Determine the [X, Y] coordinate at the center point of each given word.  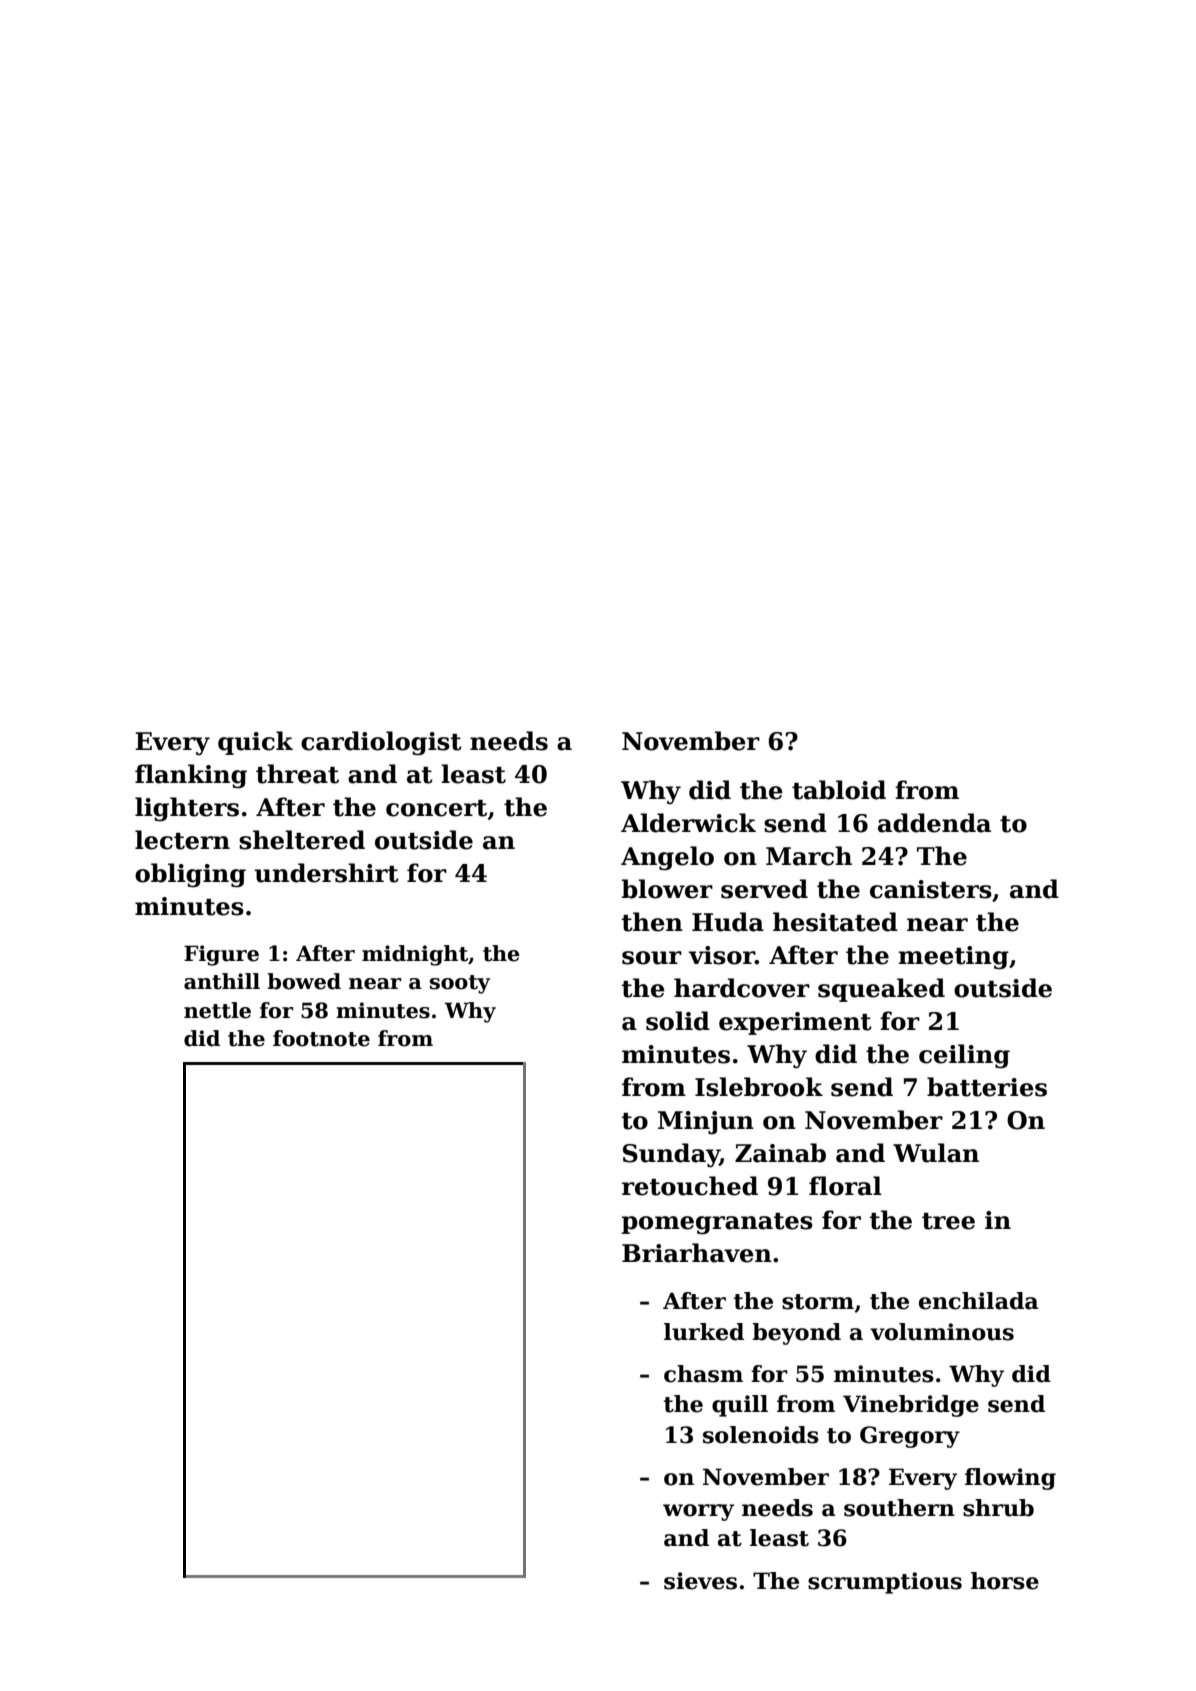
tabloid [839, 790]
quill [740, 1406]
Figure [221, 955]
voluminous [942, 1332]
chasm [703, 1374]
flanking [191, 776]
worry [698, 1512]
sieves [700, 1581]
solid [678, 1021]
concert [436, 808]
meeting [953, 958]
